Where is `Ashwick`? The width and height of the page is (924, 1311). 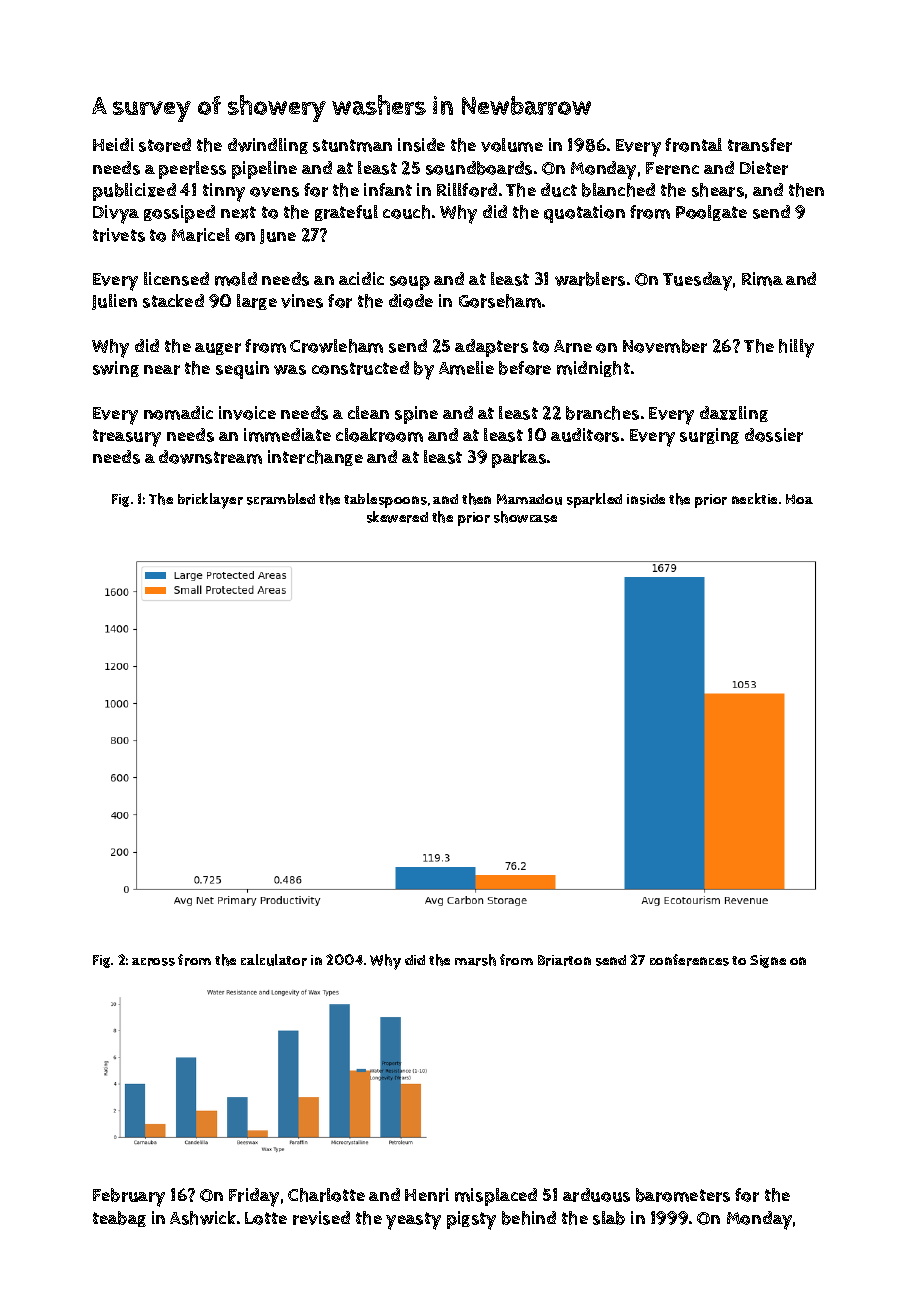 Ashwick is located at coordinates (203, 1218).
